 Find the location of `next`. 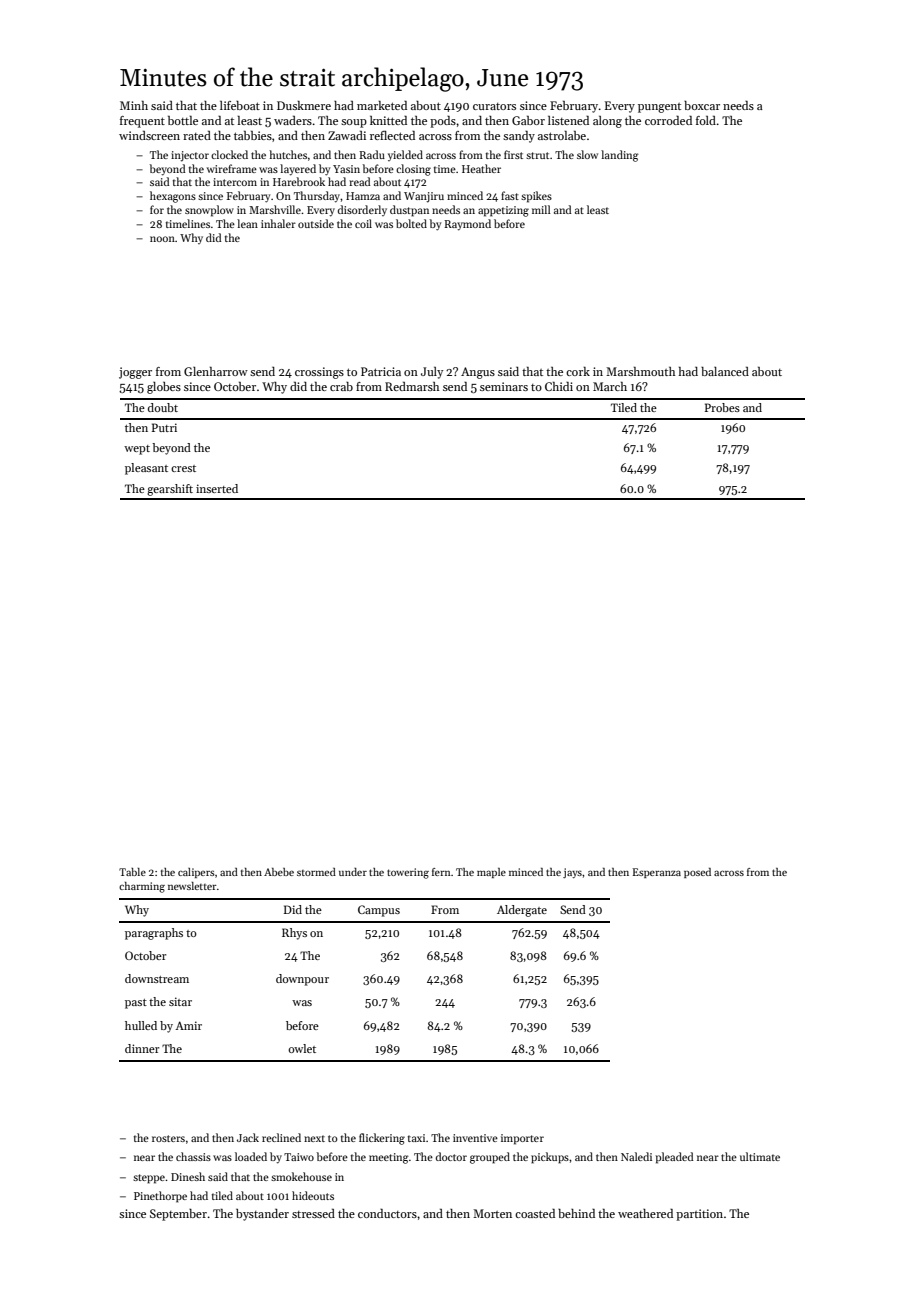

next is located at coordinates (314, 1138).
